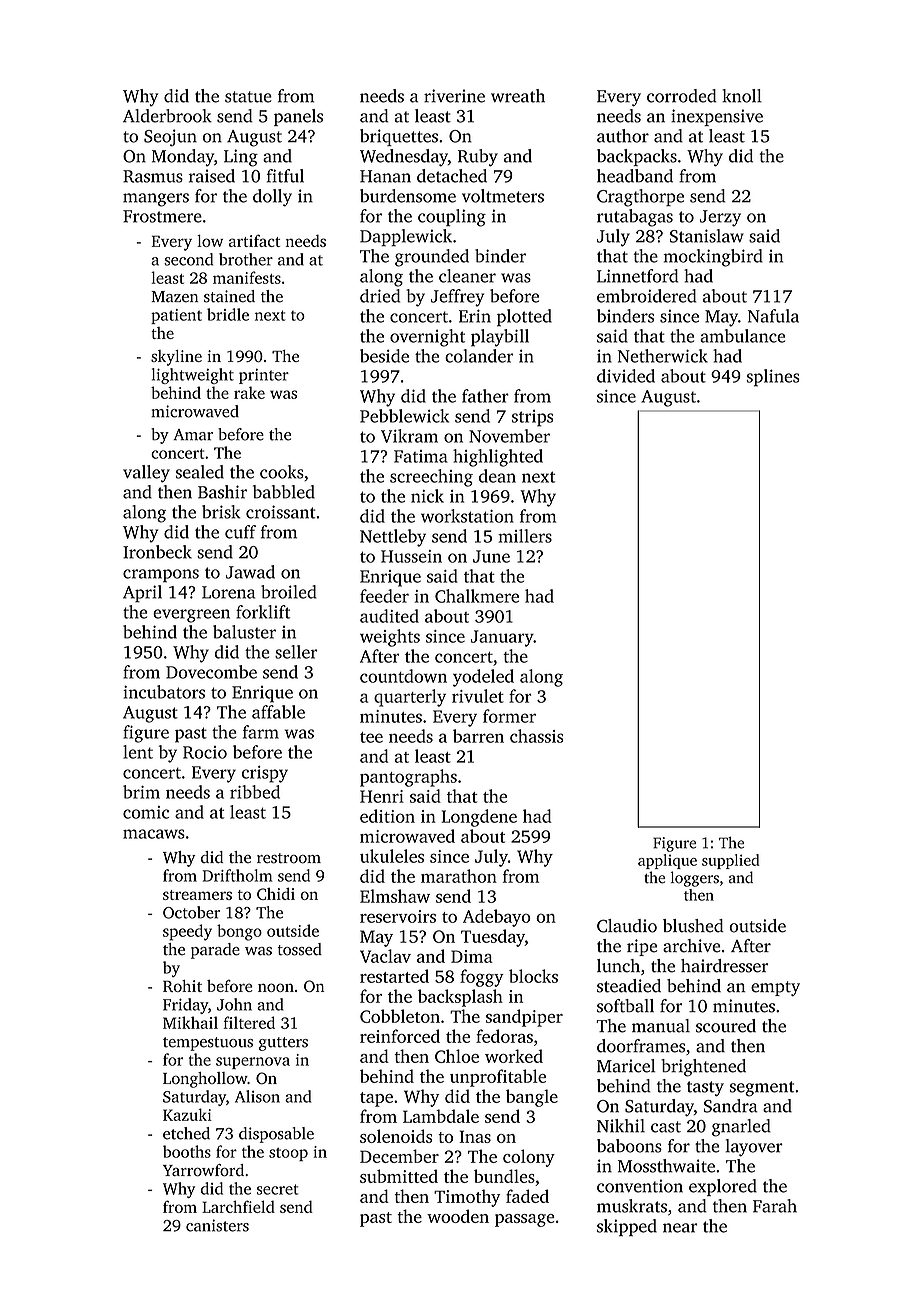  Describe the element at coordinates (187, 1114) in the document. I see `Kazuki` at that location.
